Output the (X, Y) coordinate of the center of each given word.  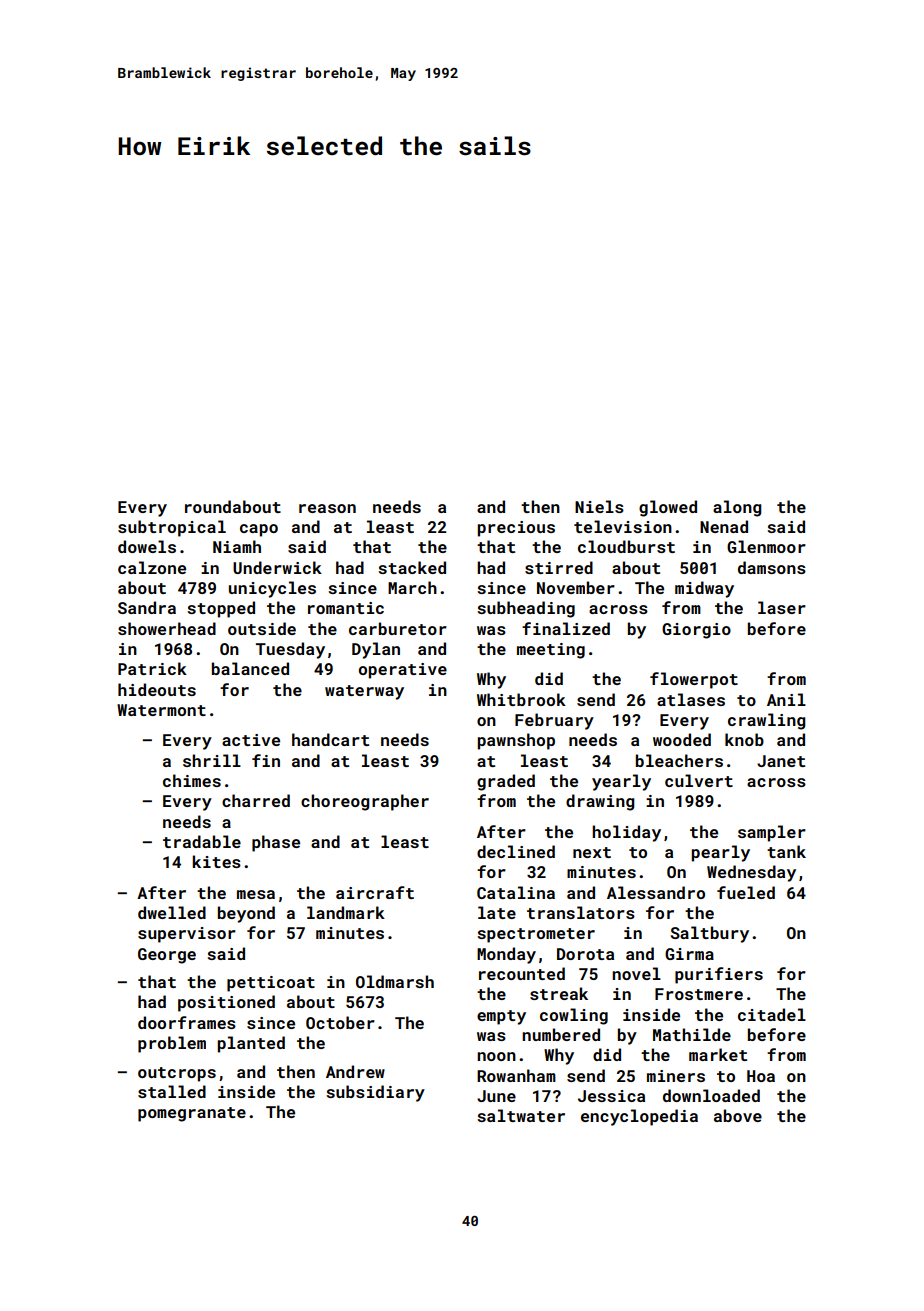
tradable (202, 841)
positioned (226, 1003)
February (554, 721)
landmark (346, 912)
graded (506, 782)
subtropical (172, 528)
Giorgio (696, 631)
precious (516, 529)
